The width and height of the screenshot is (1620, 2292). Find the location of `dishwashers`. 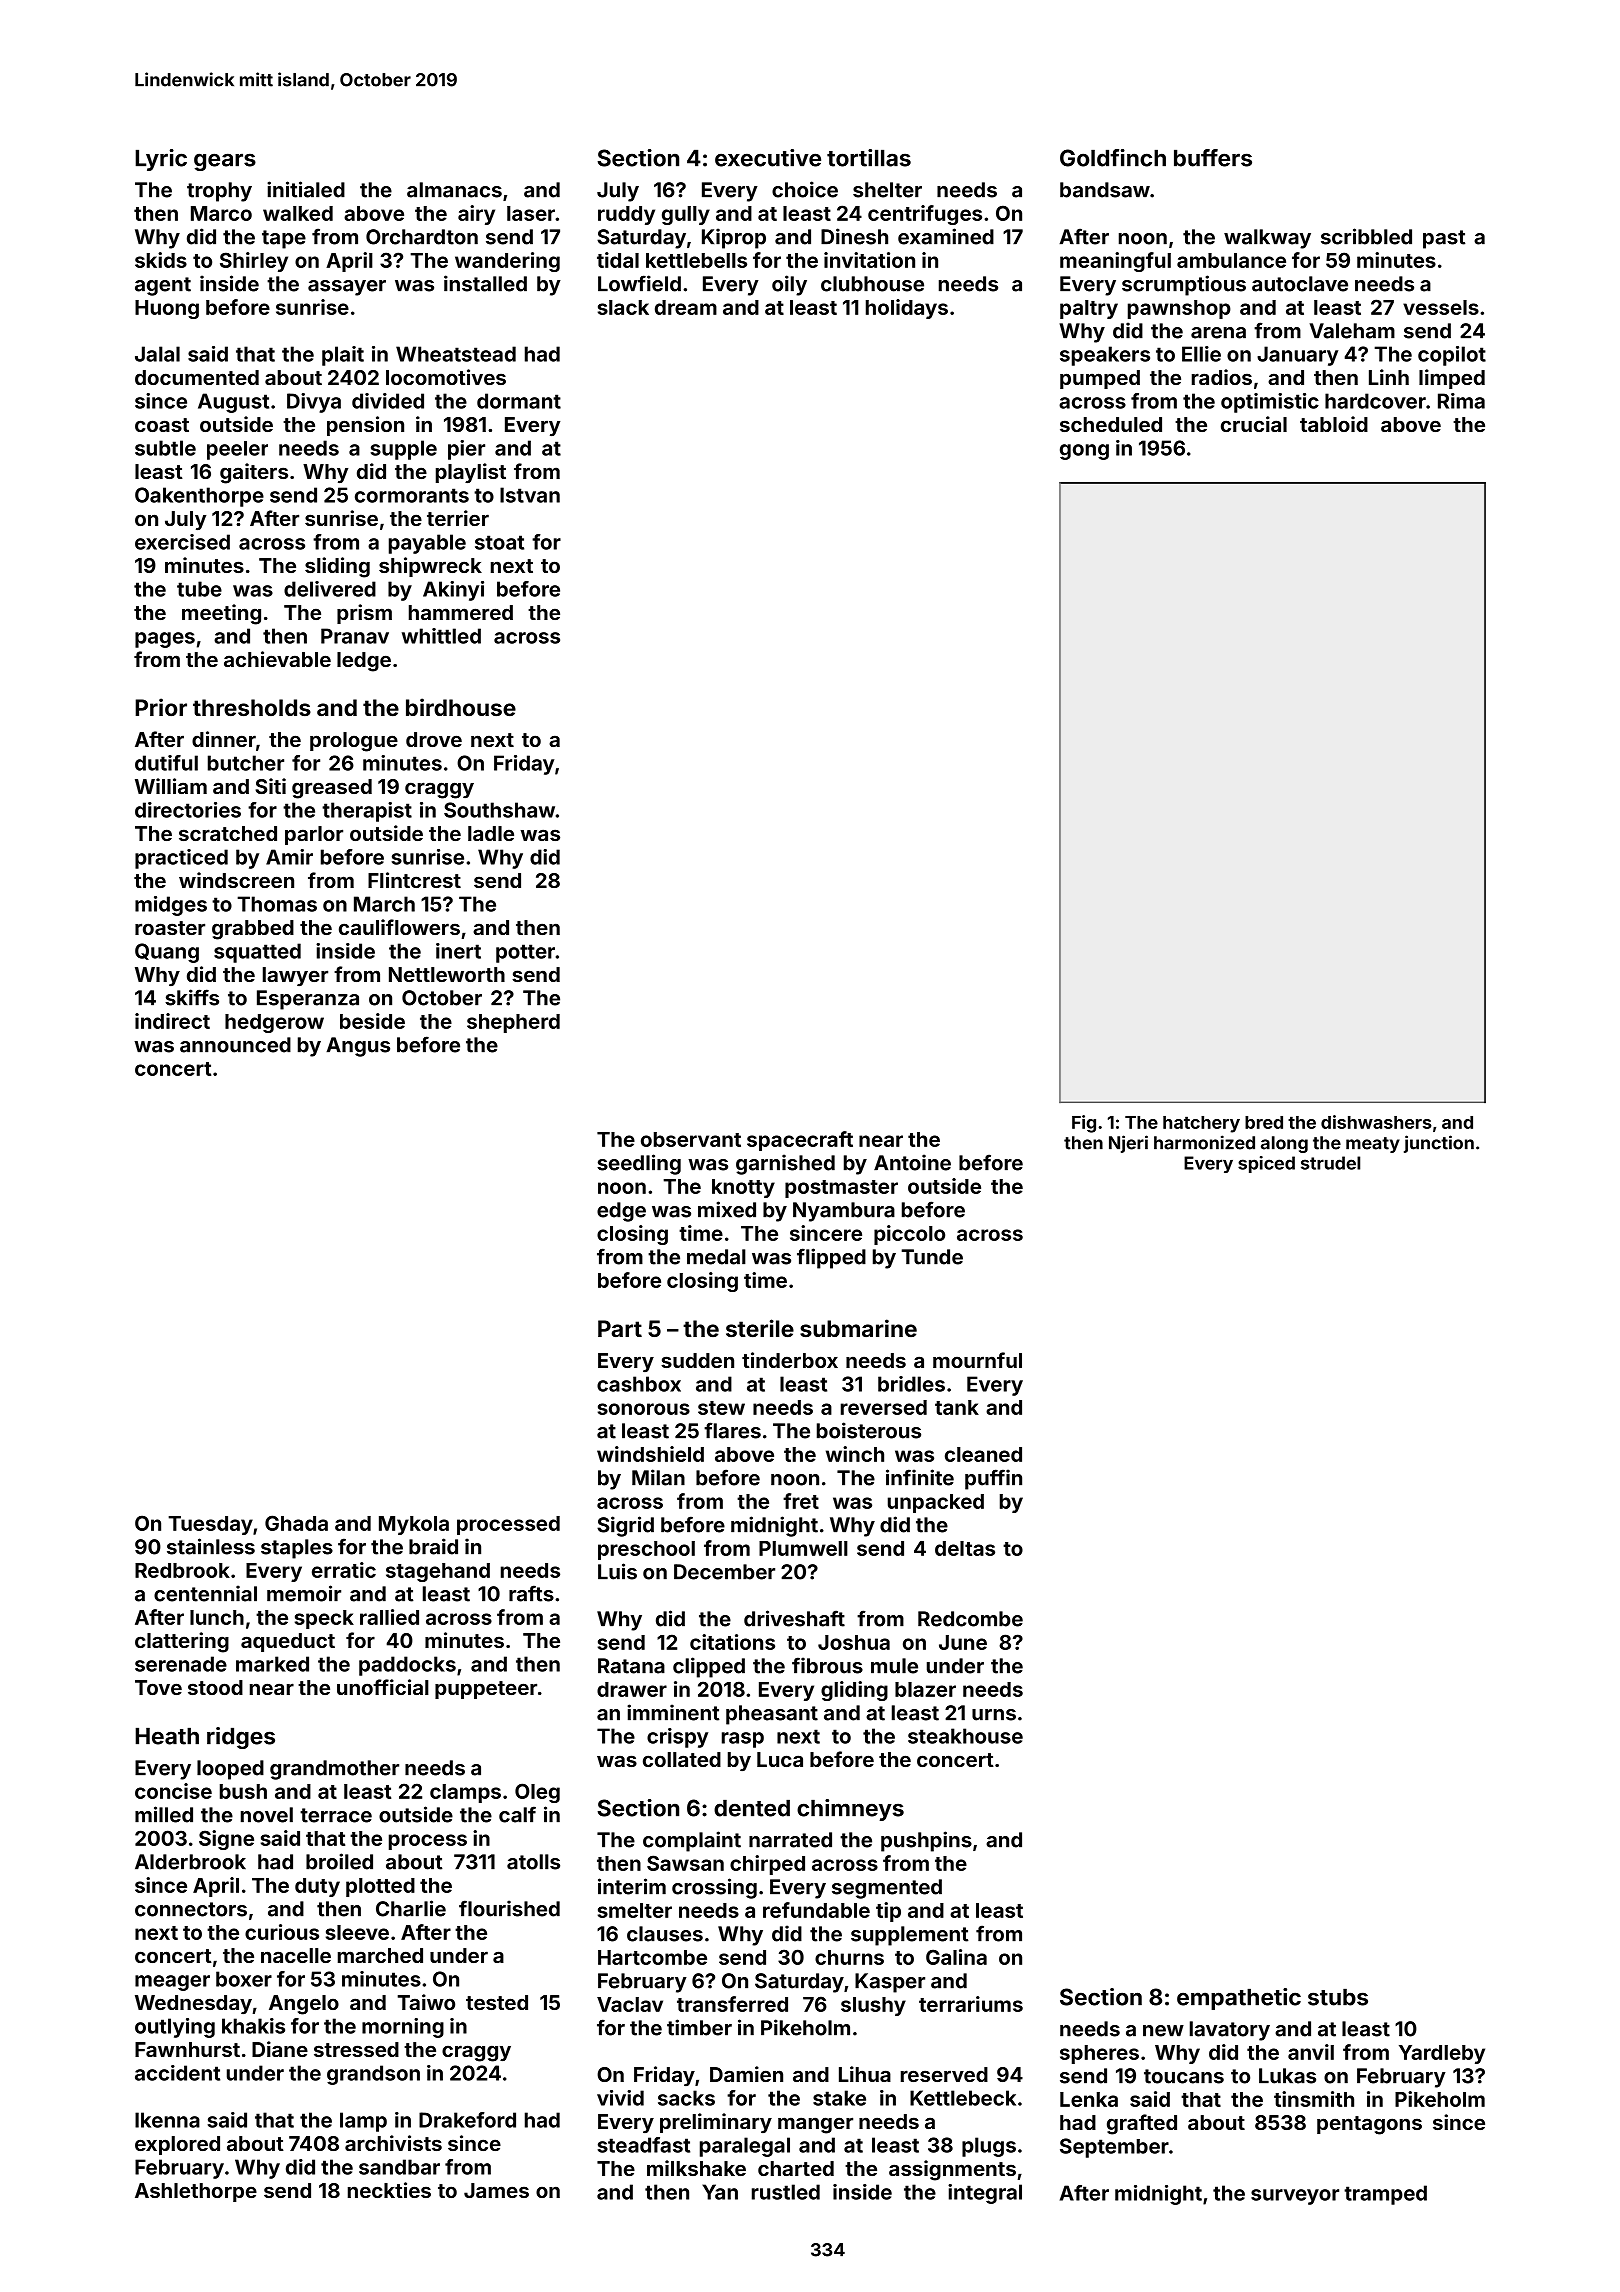

dishwashers is located at coordinates (1376, 1122).
